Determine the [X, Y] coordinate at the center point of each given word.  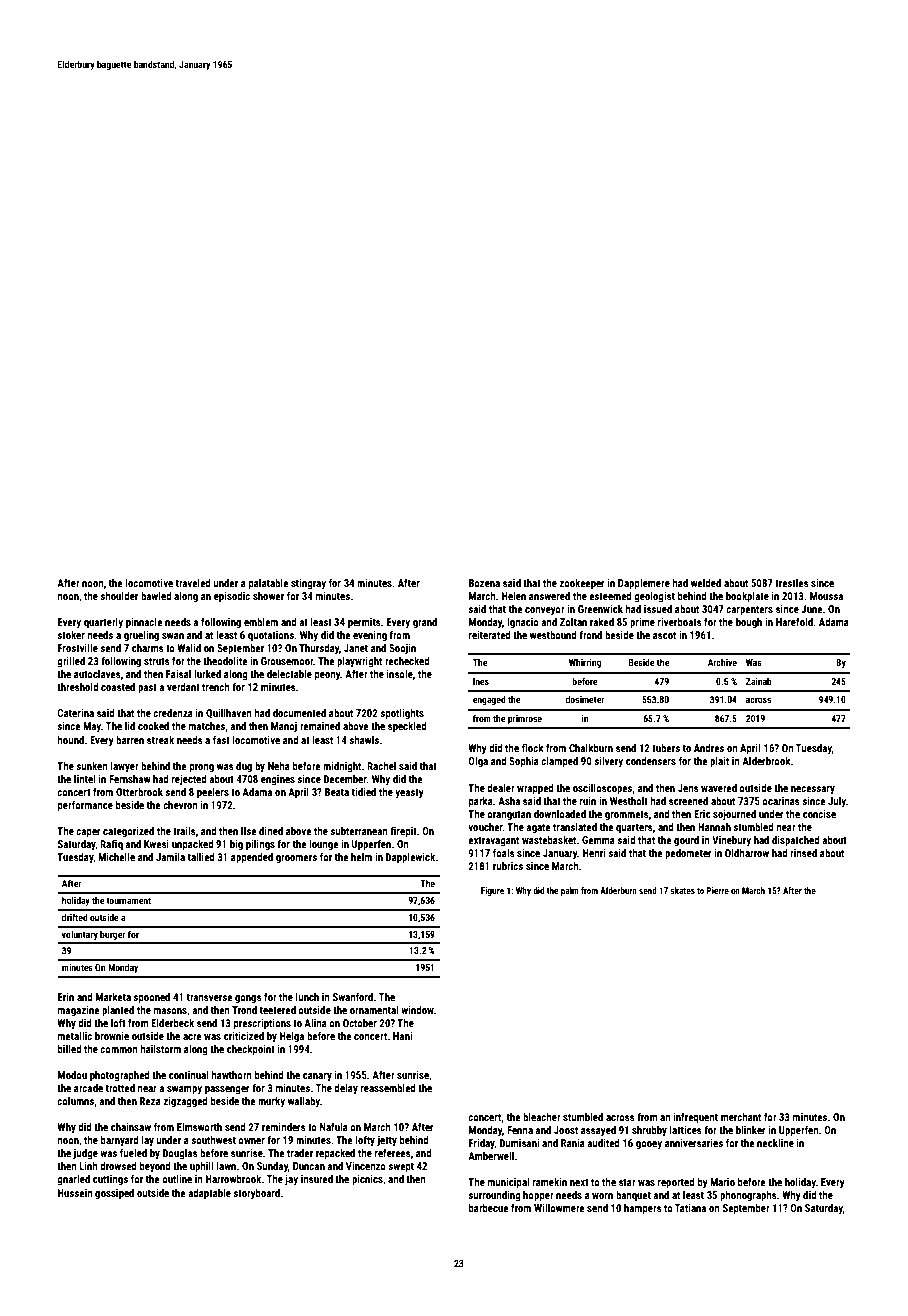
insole [400, 674]
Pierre [718, 890]
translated [575, 827]
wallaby [304, 1102]
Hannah [714, 827]
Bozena [484, 583]
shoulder [119, 596]
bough [749, 623]
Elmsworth [199, 1127]
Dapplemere [644, 584]
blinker [751, 1130]
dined [271, 831]
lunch [307, 997]
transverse [210, 997]
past [147, 688]
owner [251, 1141]
